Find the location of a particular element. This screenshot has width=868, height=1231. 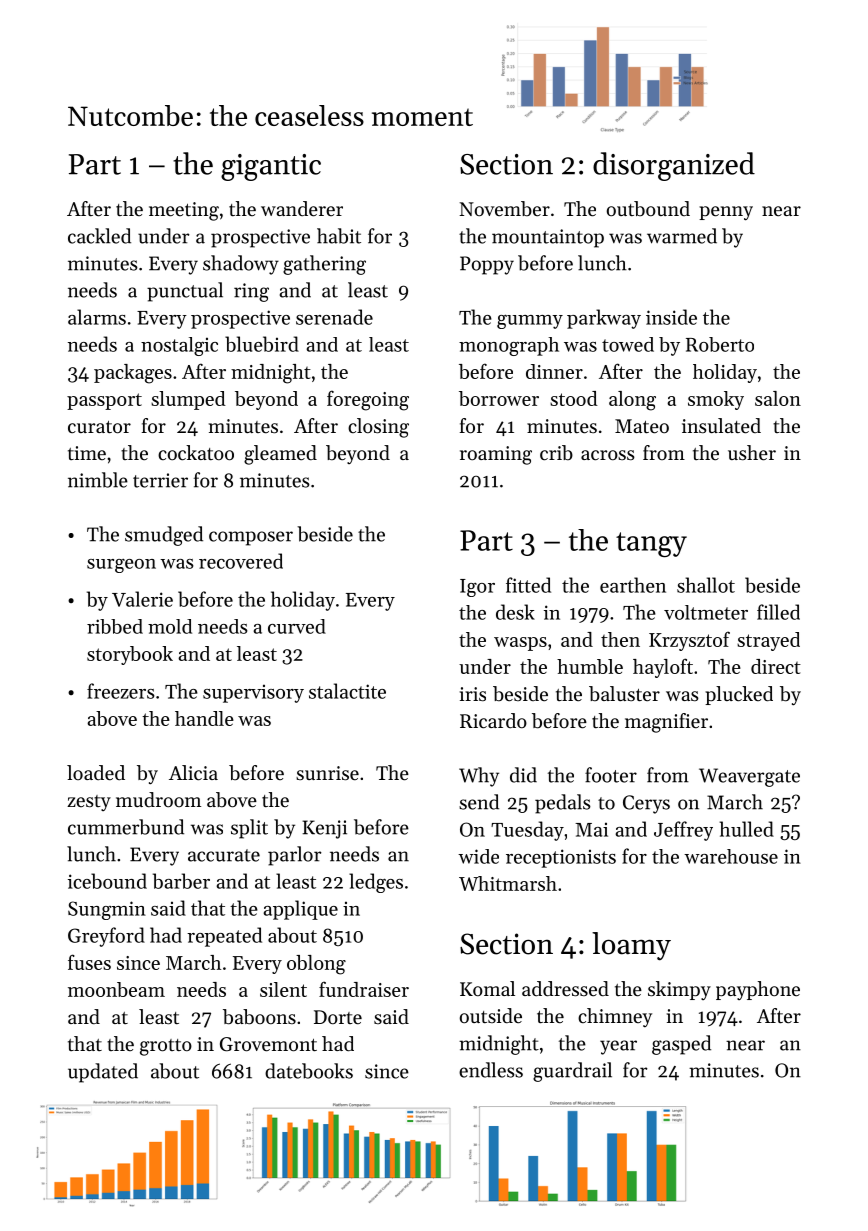

receptionists is located at coordinates (561, 858).
